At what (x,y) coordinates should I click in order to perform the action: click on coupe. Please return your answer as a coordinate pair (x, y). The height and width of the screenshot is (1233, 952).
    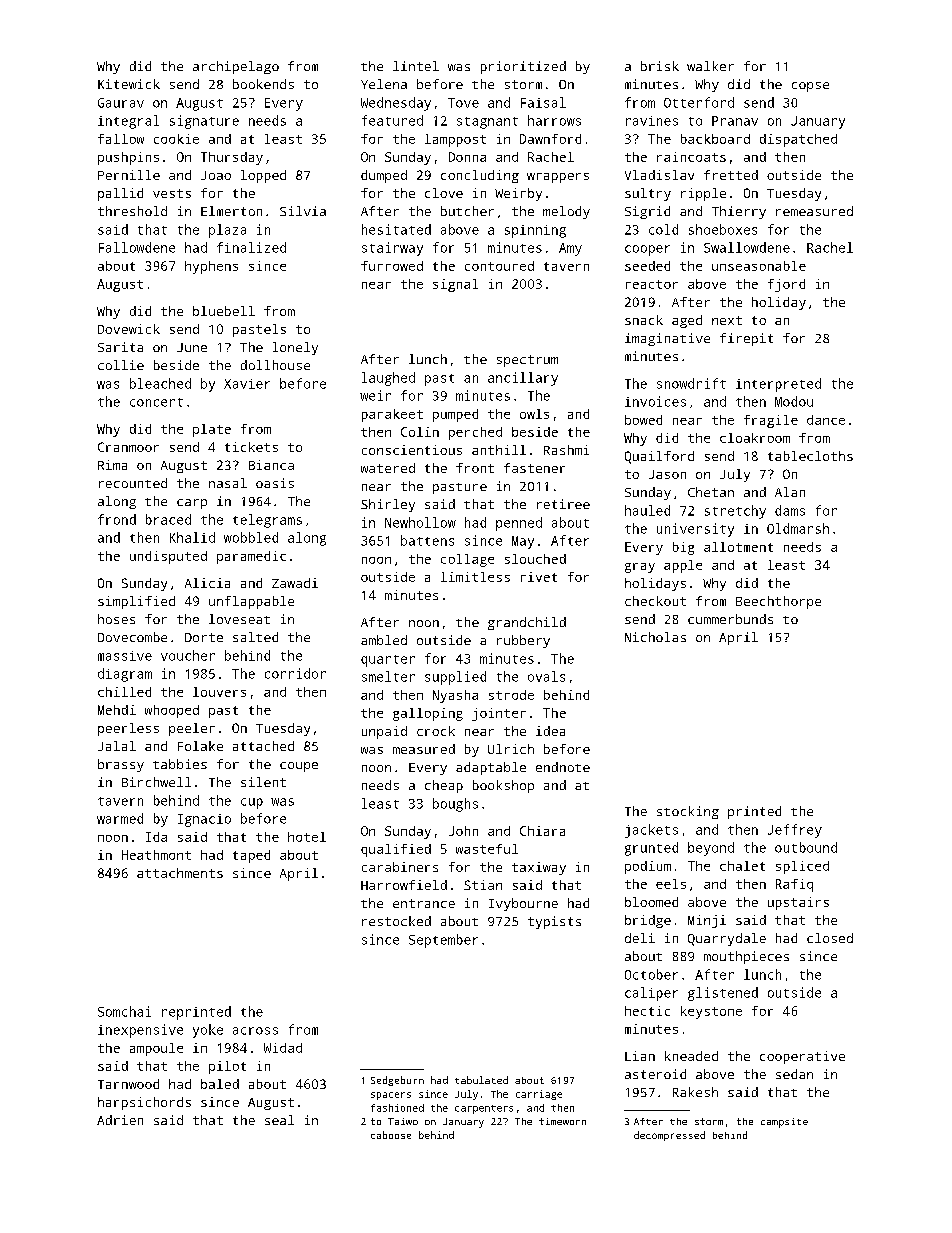
    Looking at the image, I should click on (299, 767).
